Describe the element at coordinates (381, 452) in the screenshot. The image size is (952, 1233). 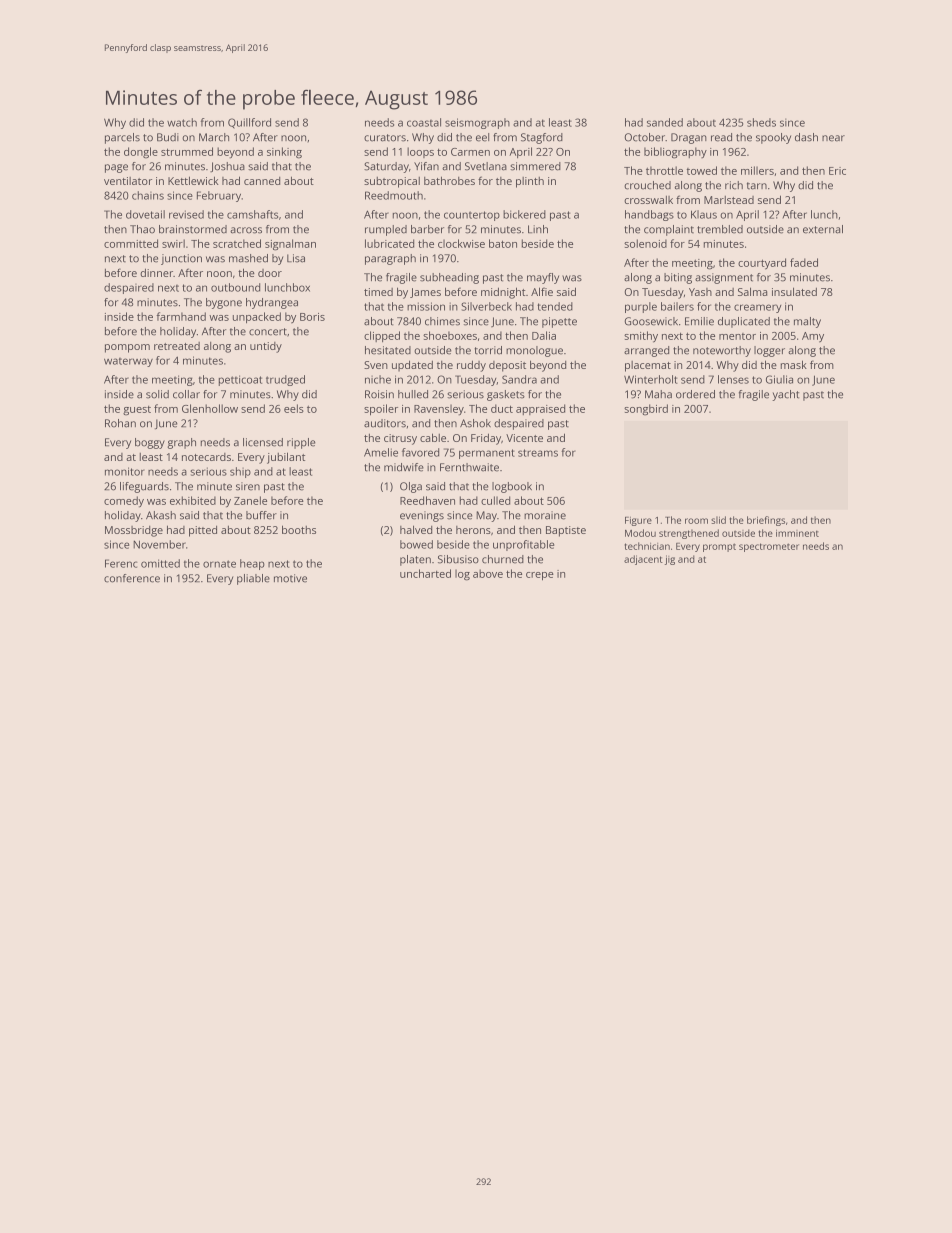
I see `Amelie` at that location.
